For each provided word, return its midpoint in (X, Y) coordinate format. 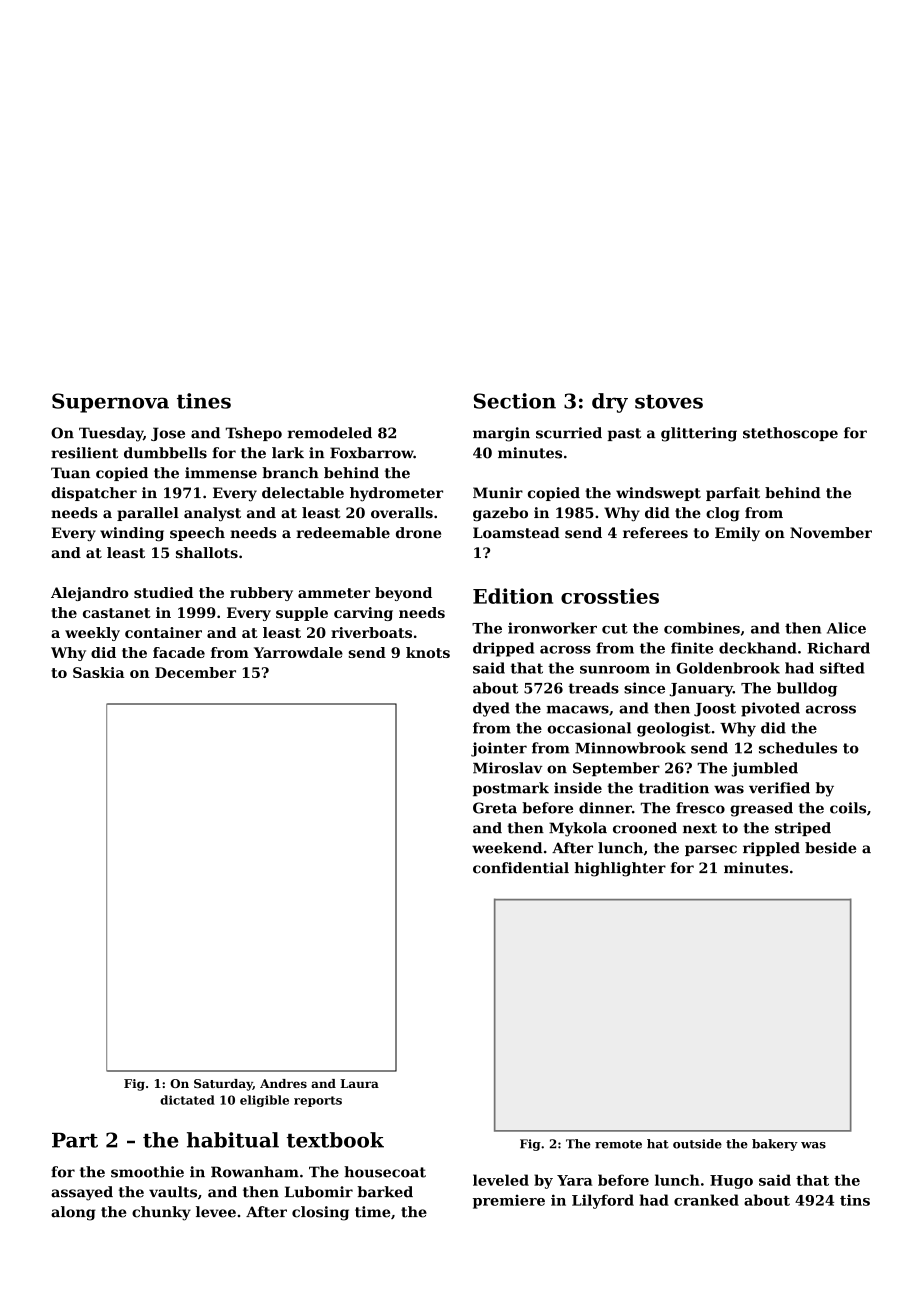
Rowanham (255, 1172)
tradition (674, 788)
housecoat (385, 1172)
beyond (403, 594)
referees (655, 533)
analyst (212, 514)
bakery (775, 1145)
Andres (283, 1083)
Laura (359, 1083)
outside (697, 1144)
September (616, 769)
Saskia (99, 672)
